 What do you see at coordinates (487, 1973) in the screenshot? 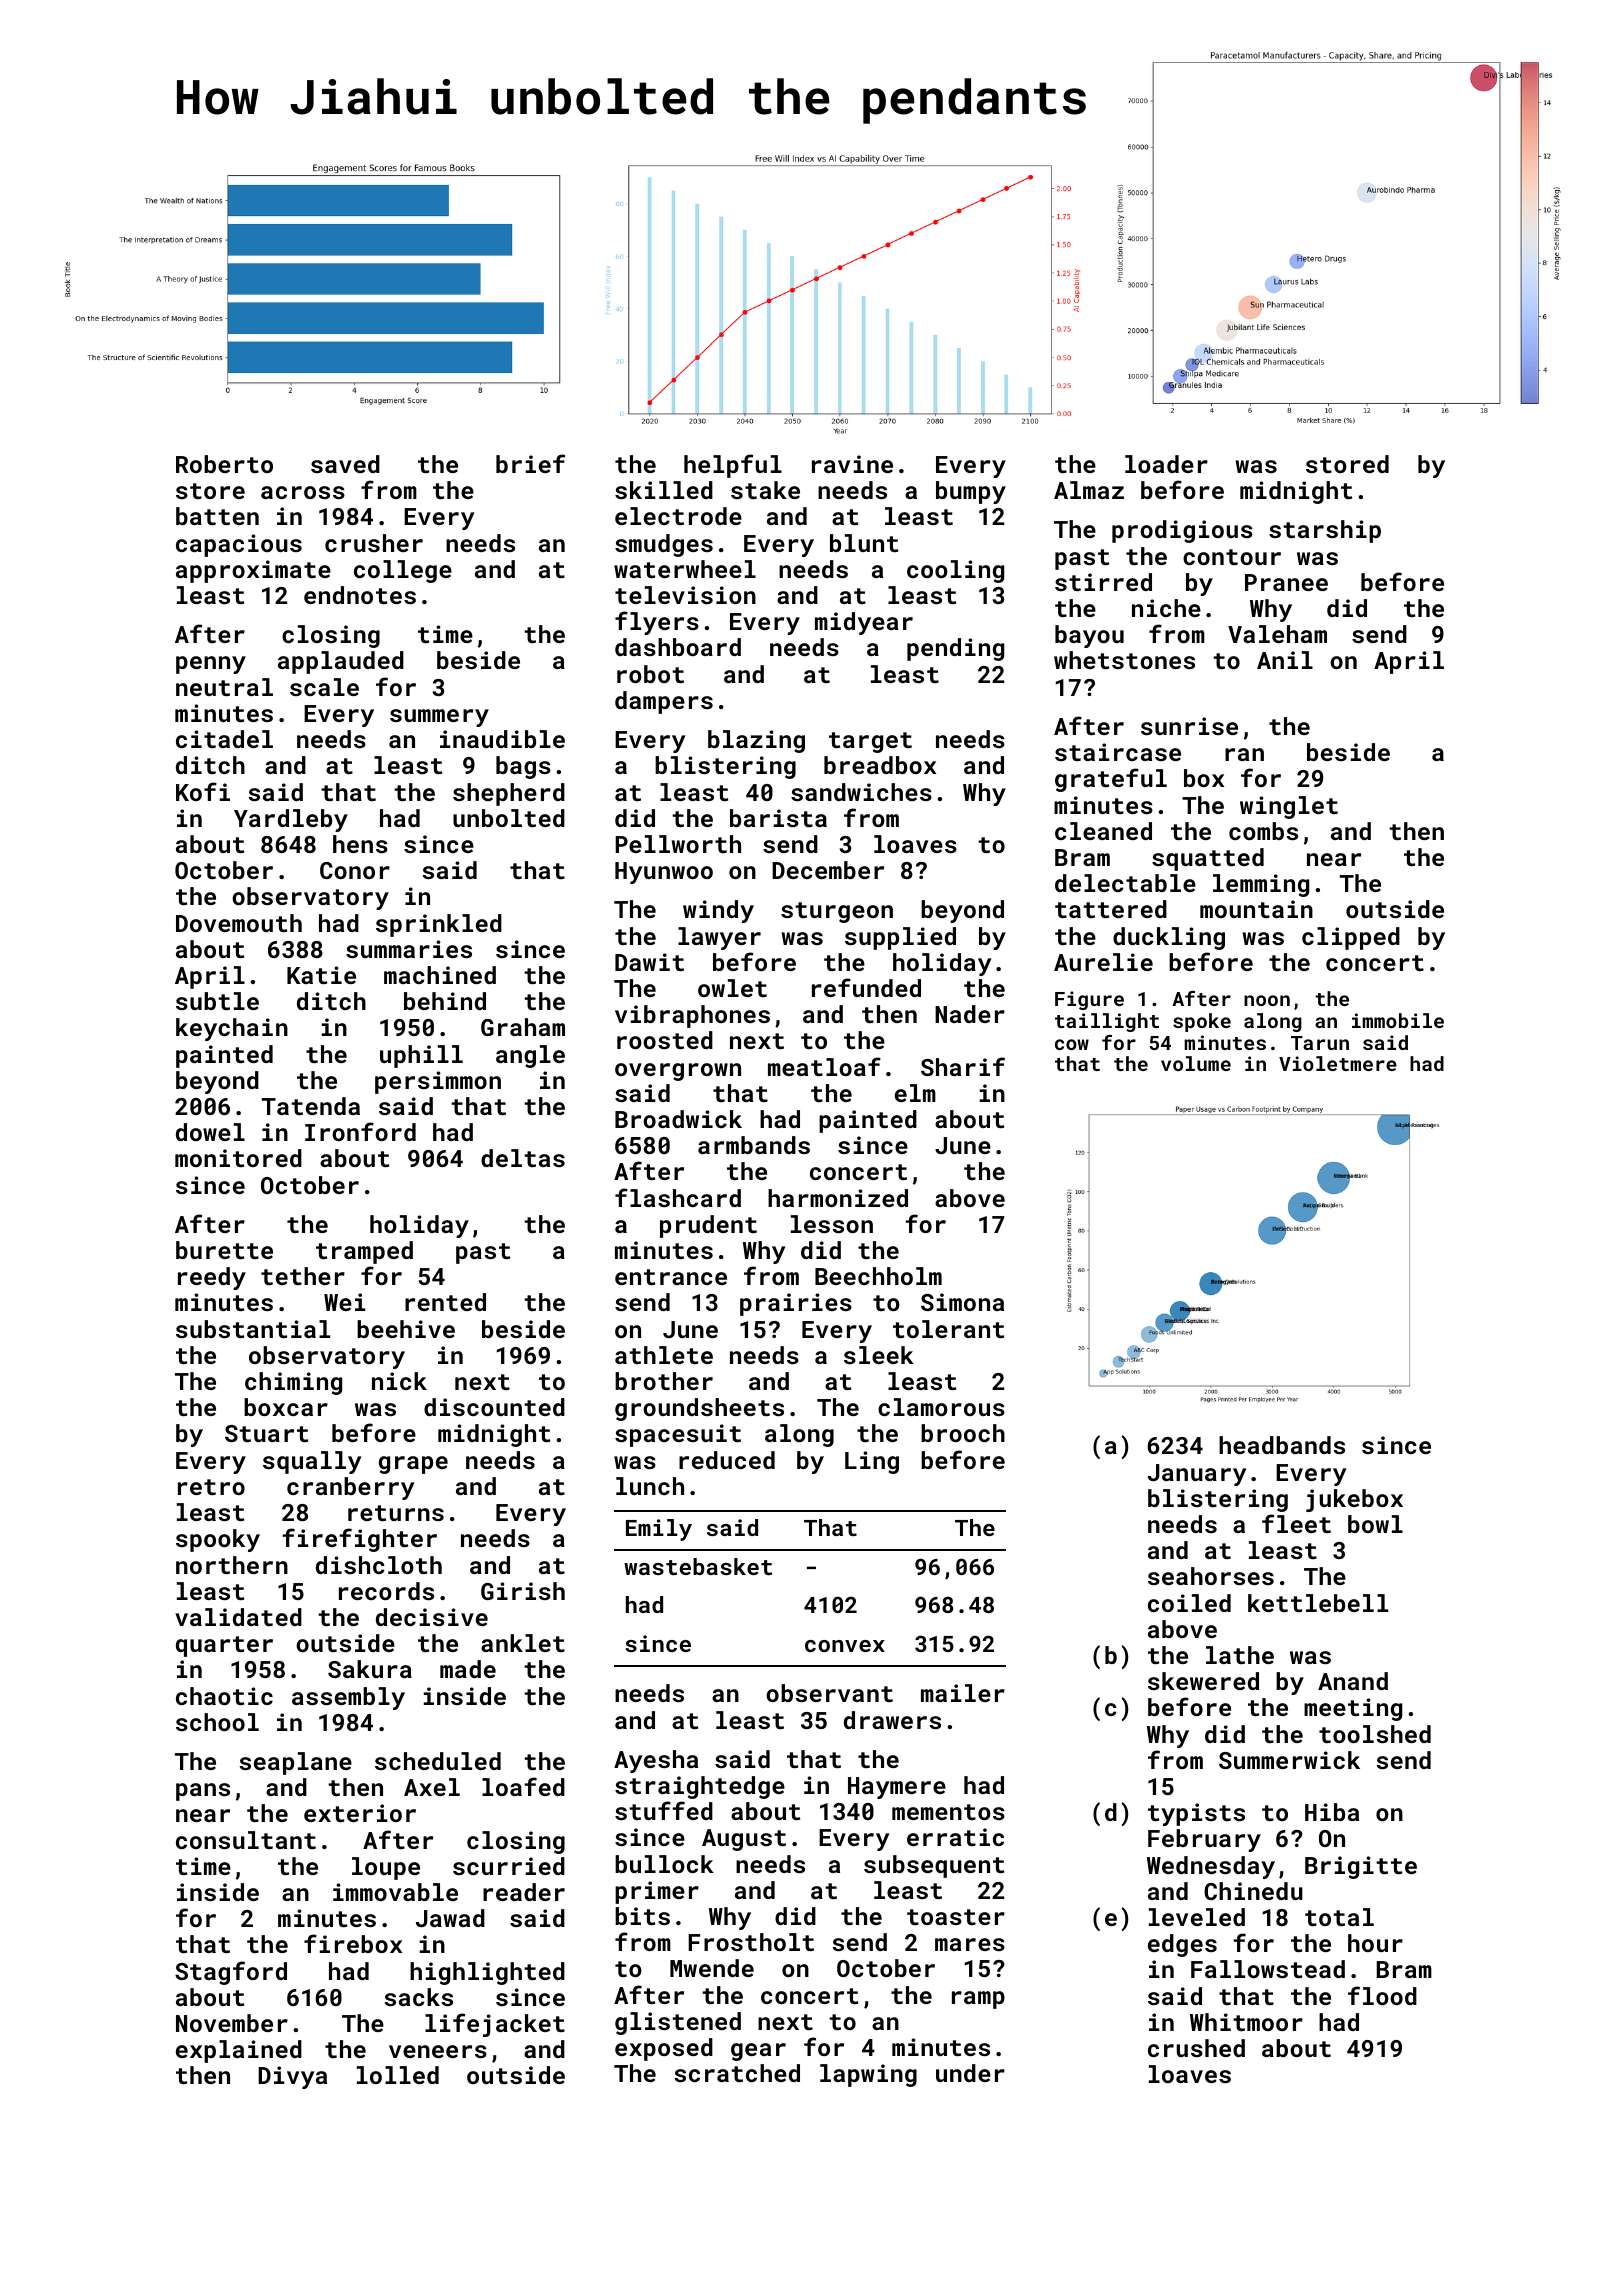
I see `highlighted` at bounding box center [487, 1973].
